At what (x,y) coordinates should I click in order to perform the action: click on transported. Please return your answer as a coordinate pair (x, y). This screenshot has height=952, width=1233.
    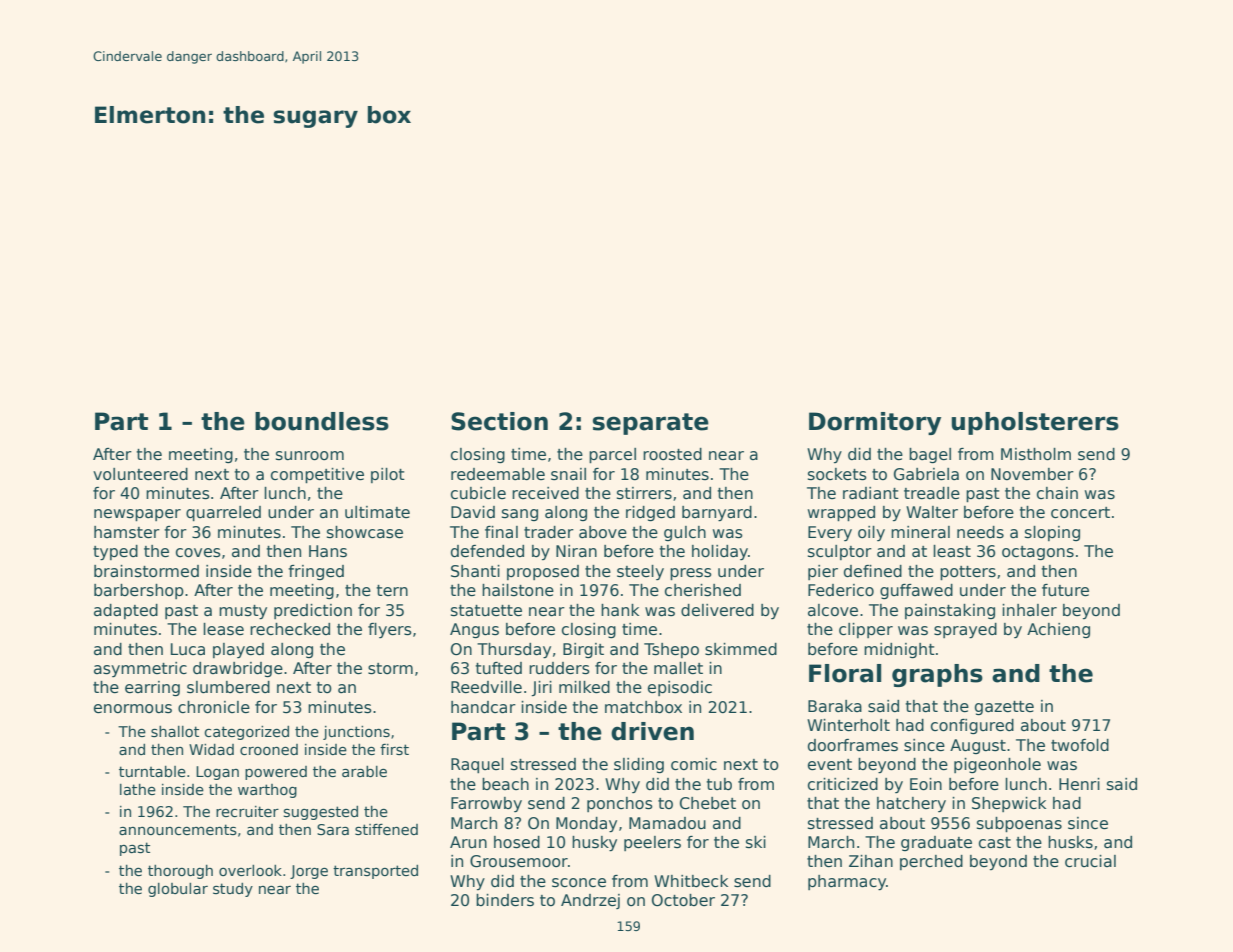
    Looking at the image, I should click on (375, 872).
